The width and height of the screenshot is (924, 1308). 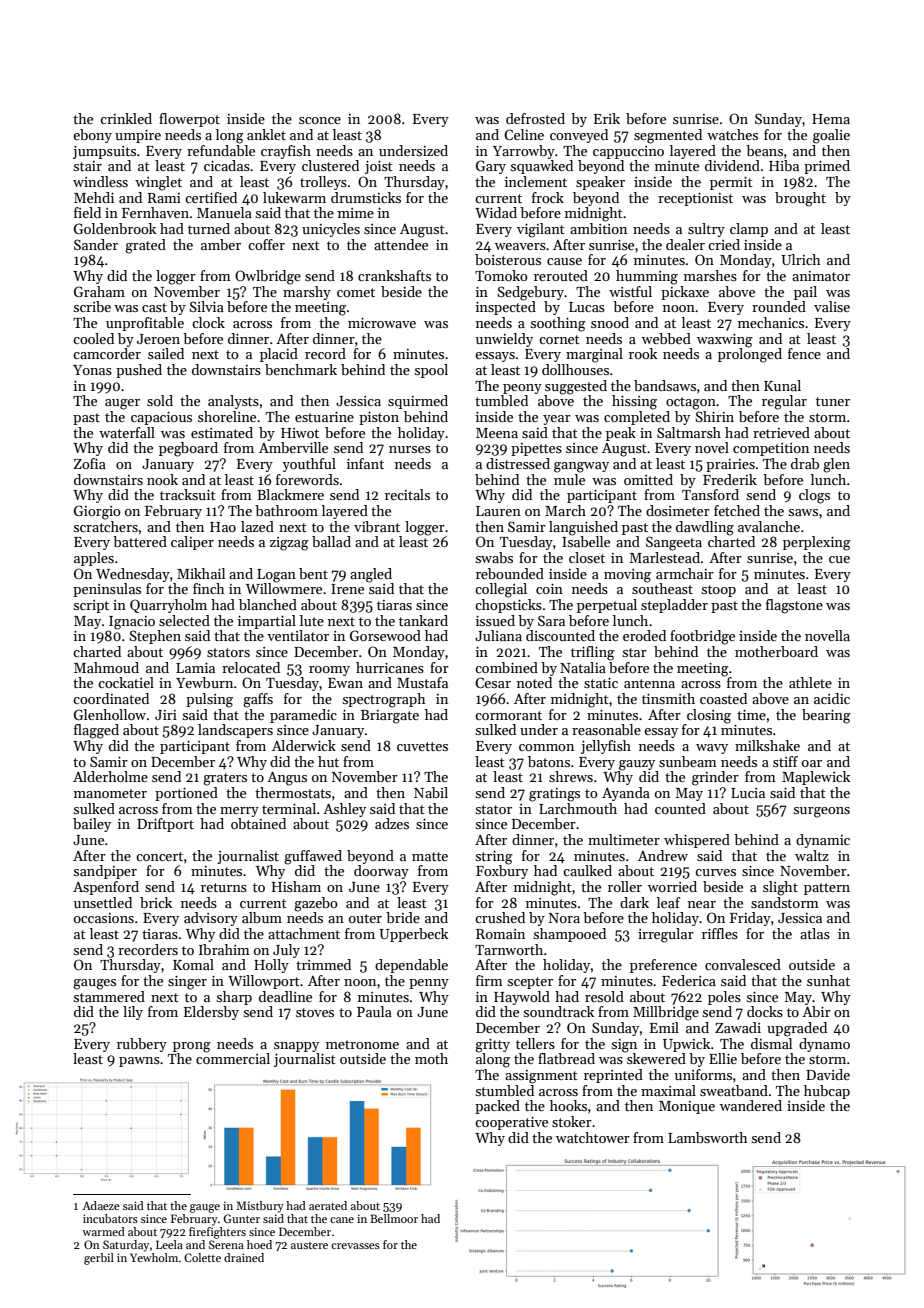 I want to click on receptionist, so click(x=695, y=199).
